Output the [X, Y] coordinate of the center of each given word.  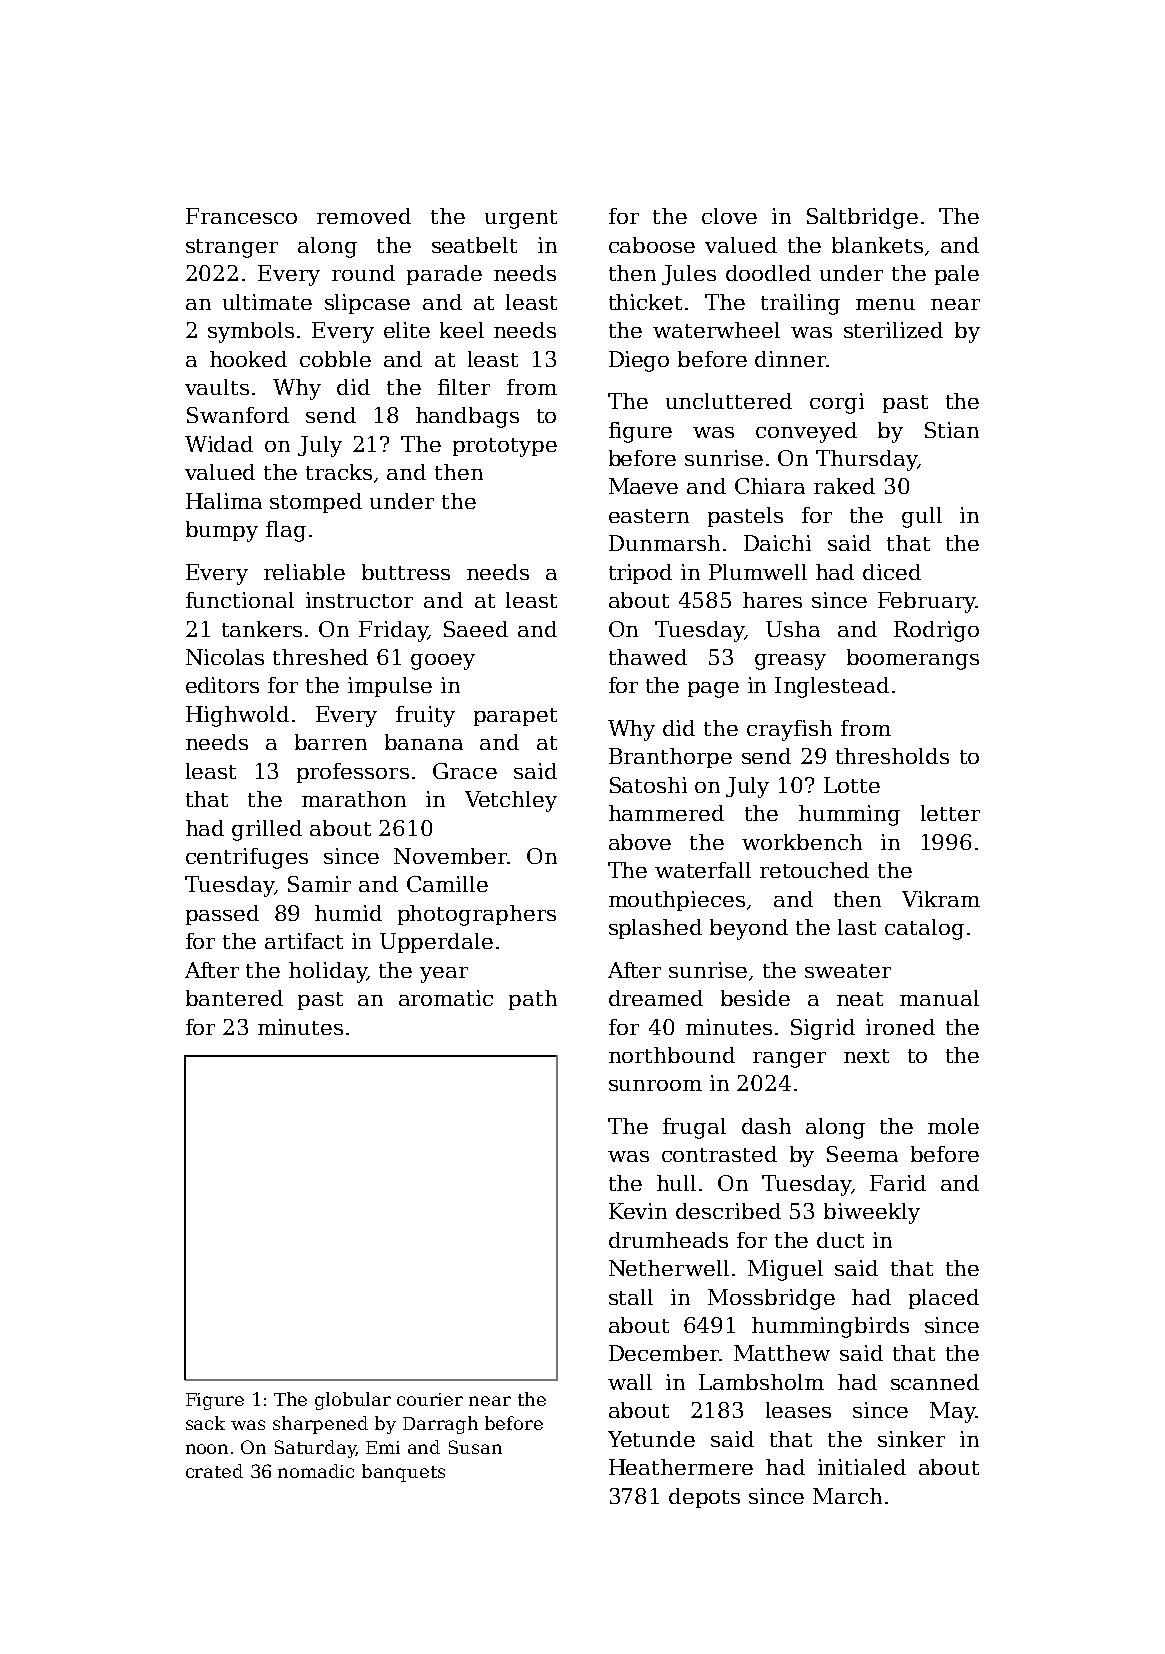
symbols [251, 332]
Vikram [941, 899]
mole [953, 1126]
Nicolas [225, 657]
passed [222, 915]
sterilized [893, 330]
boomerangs [913, 659]
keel [462, 330]
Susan [475, 1447]
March [847, 1496]
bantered [234, 998]
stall [631, 1297]
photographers [477, 915]
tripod [640, 574]
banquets [403, 1473]
